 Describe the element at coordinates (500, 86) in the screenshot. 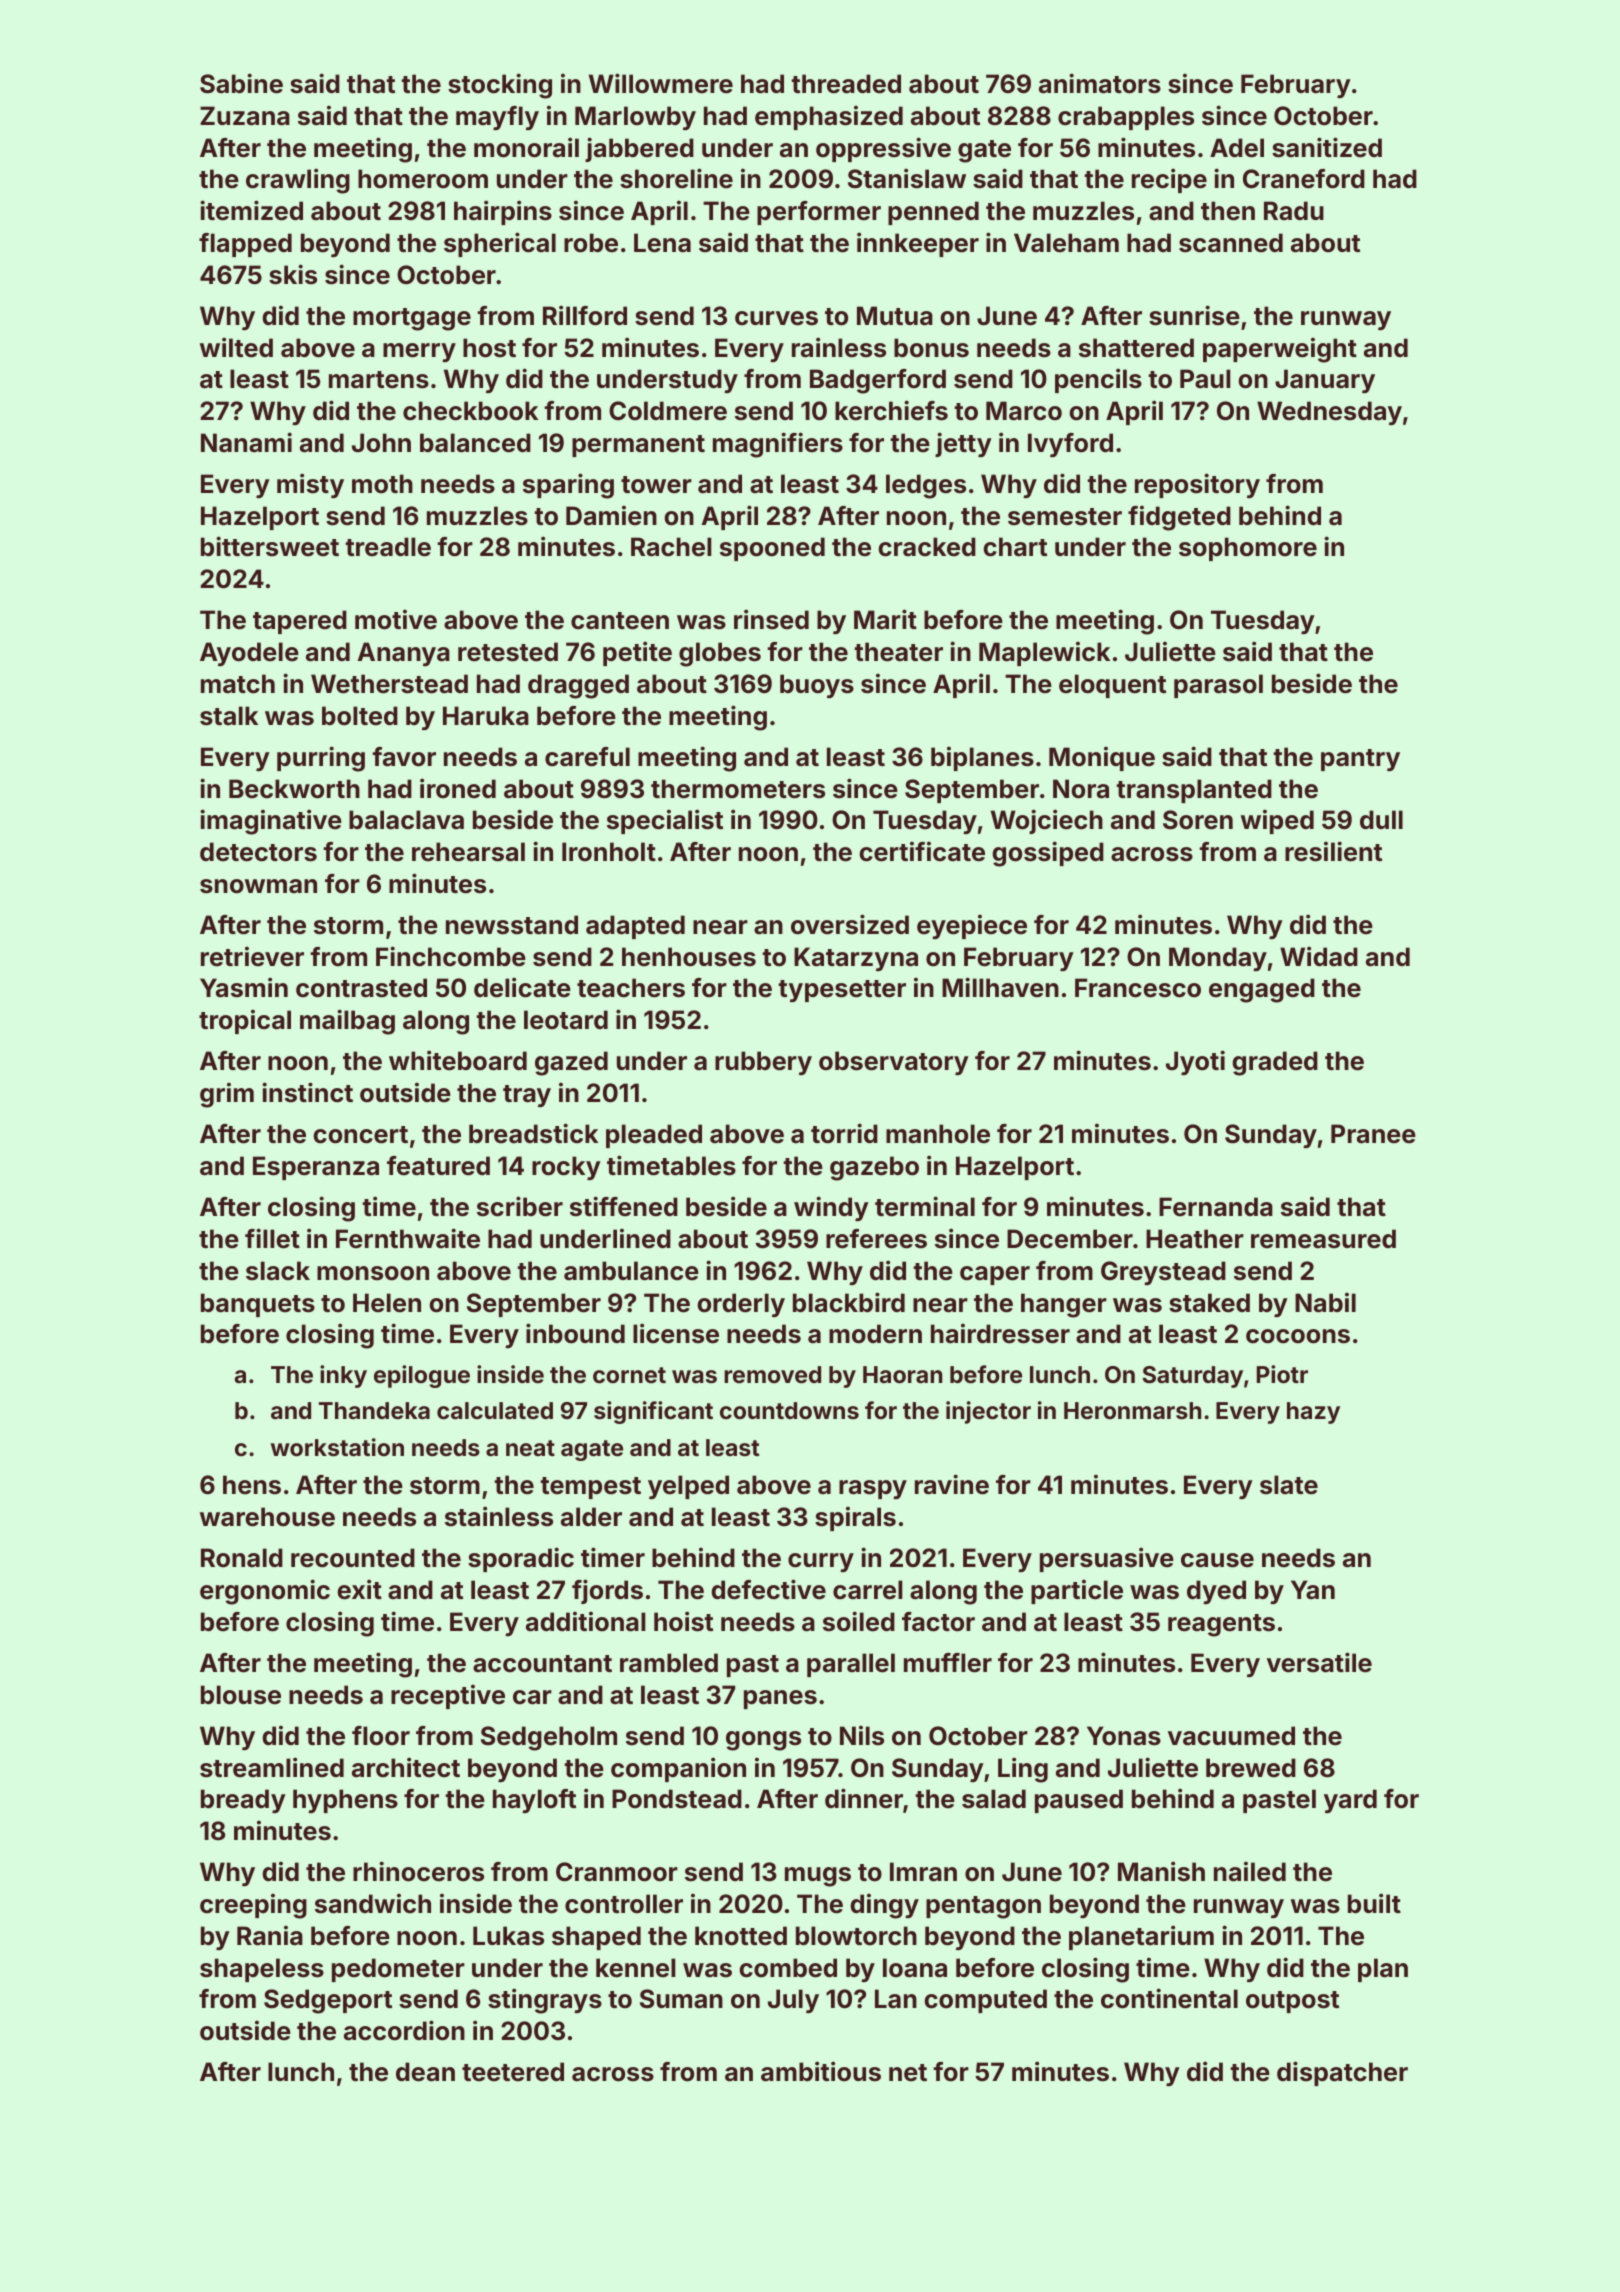

I see `stocking` at that location.
